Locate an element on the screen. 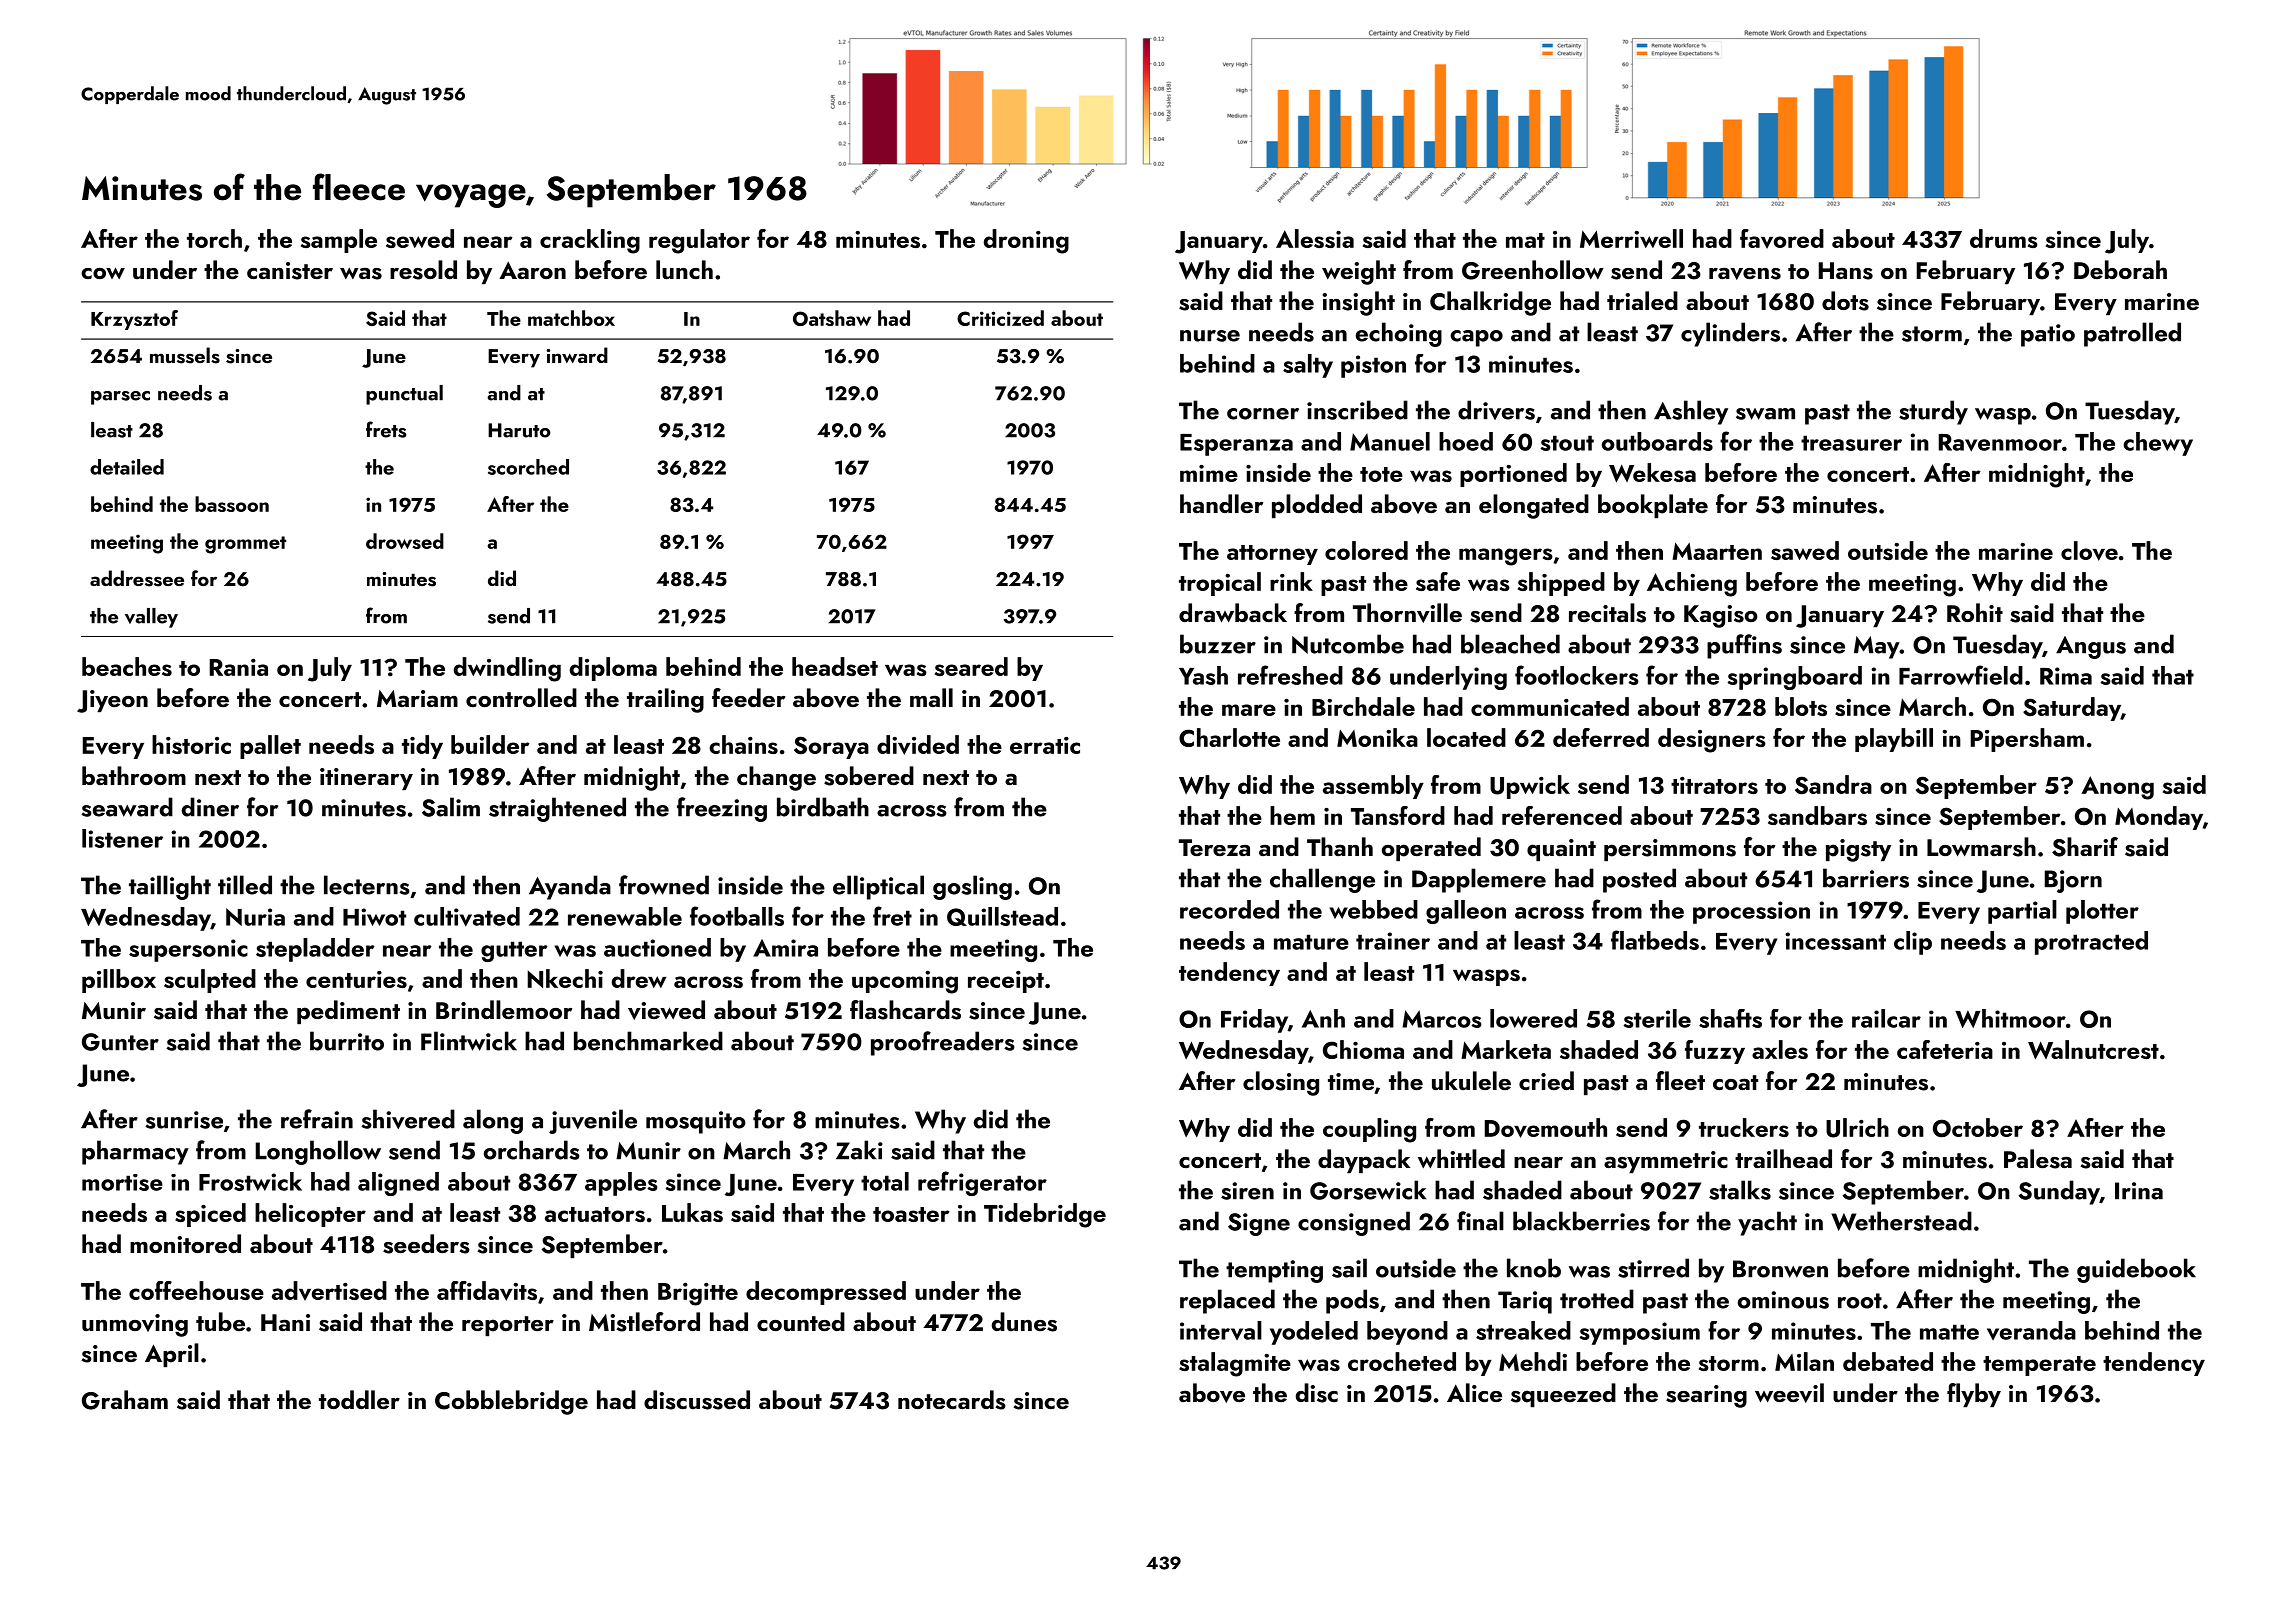 This screenshot has width=2292, height=1620. affidavits is located at coordinates (487, 1291).
